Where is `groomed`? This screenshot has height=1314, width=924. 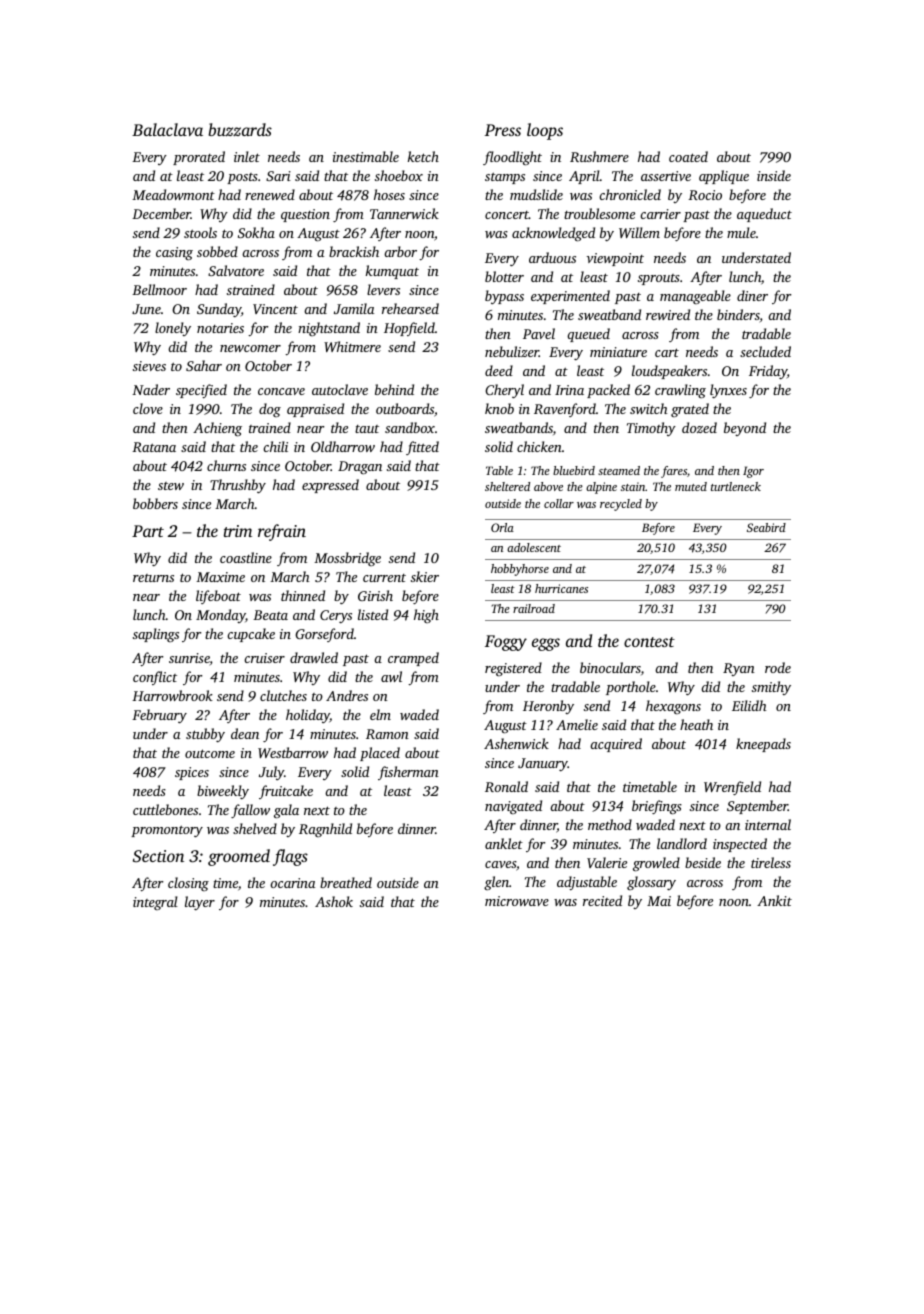 groomed is located at coordinates (239, 857).
